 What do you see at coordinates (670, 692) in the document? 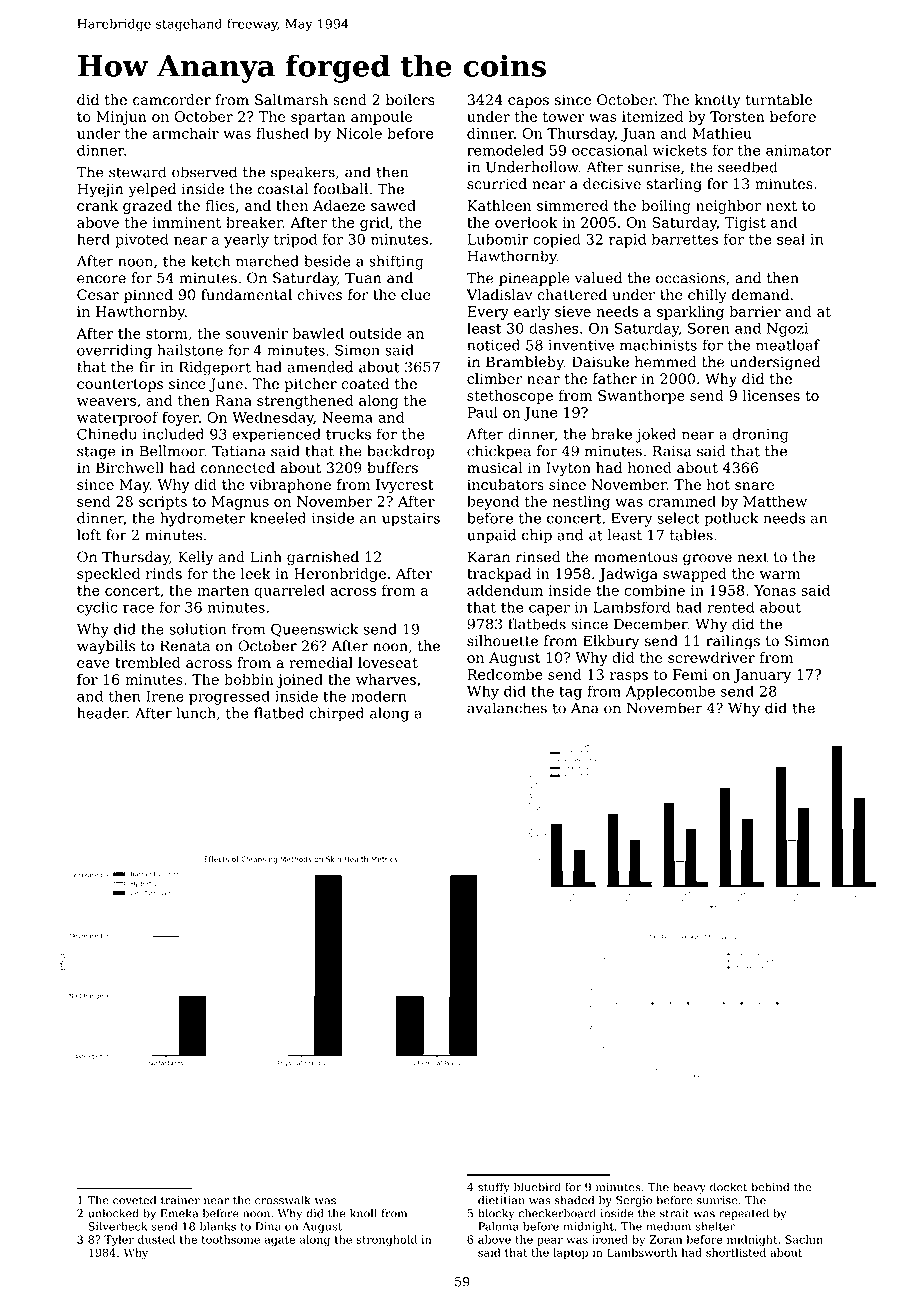
I see `Applecombe` at bounding box center [670, 692].
